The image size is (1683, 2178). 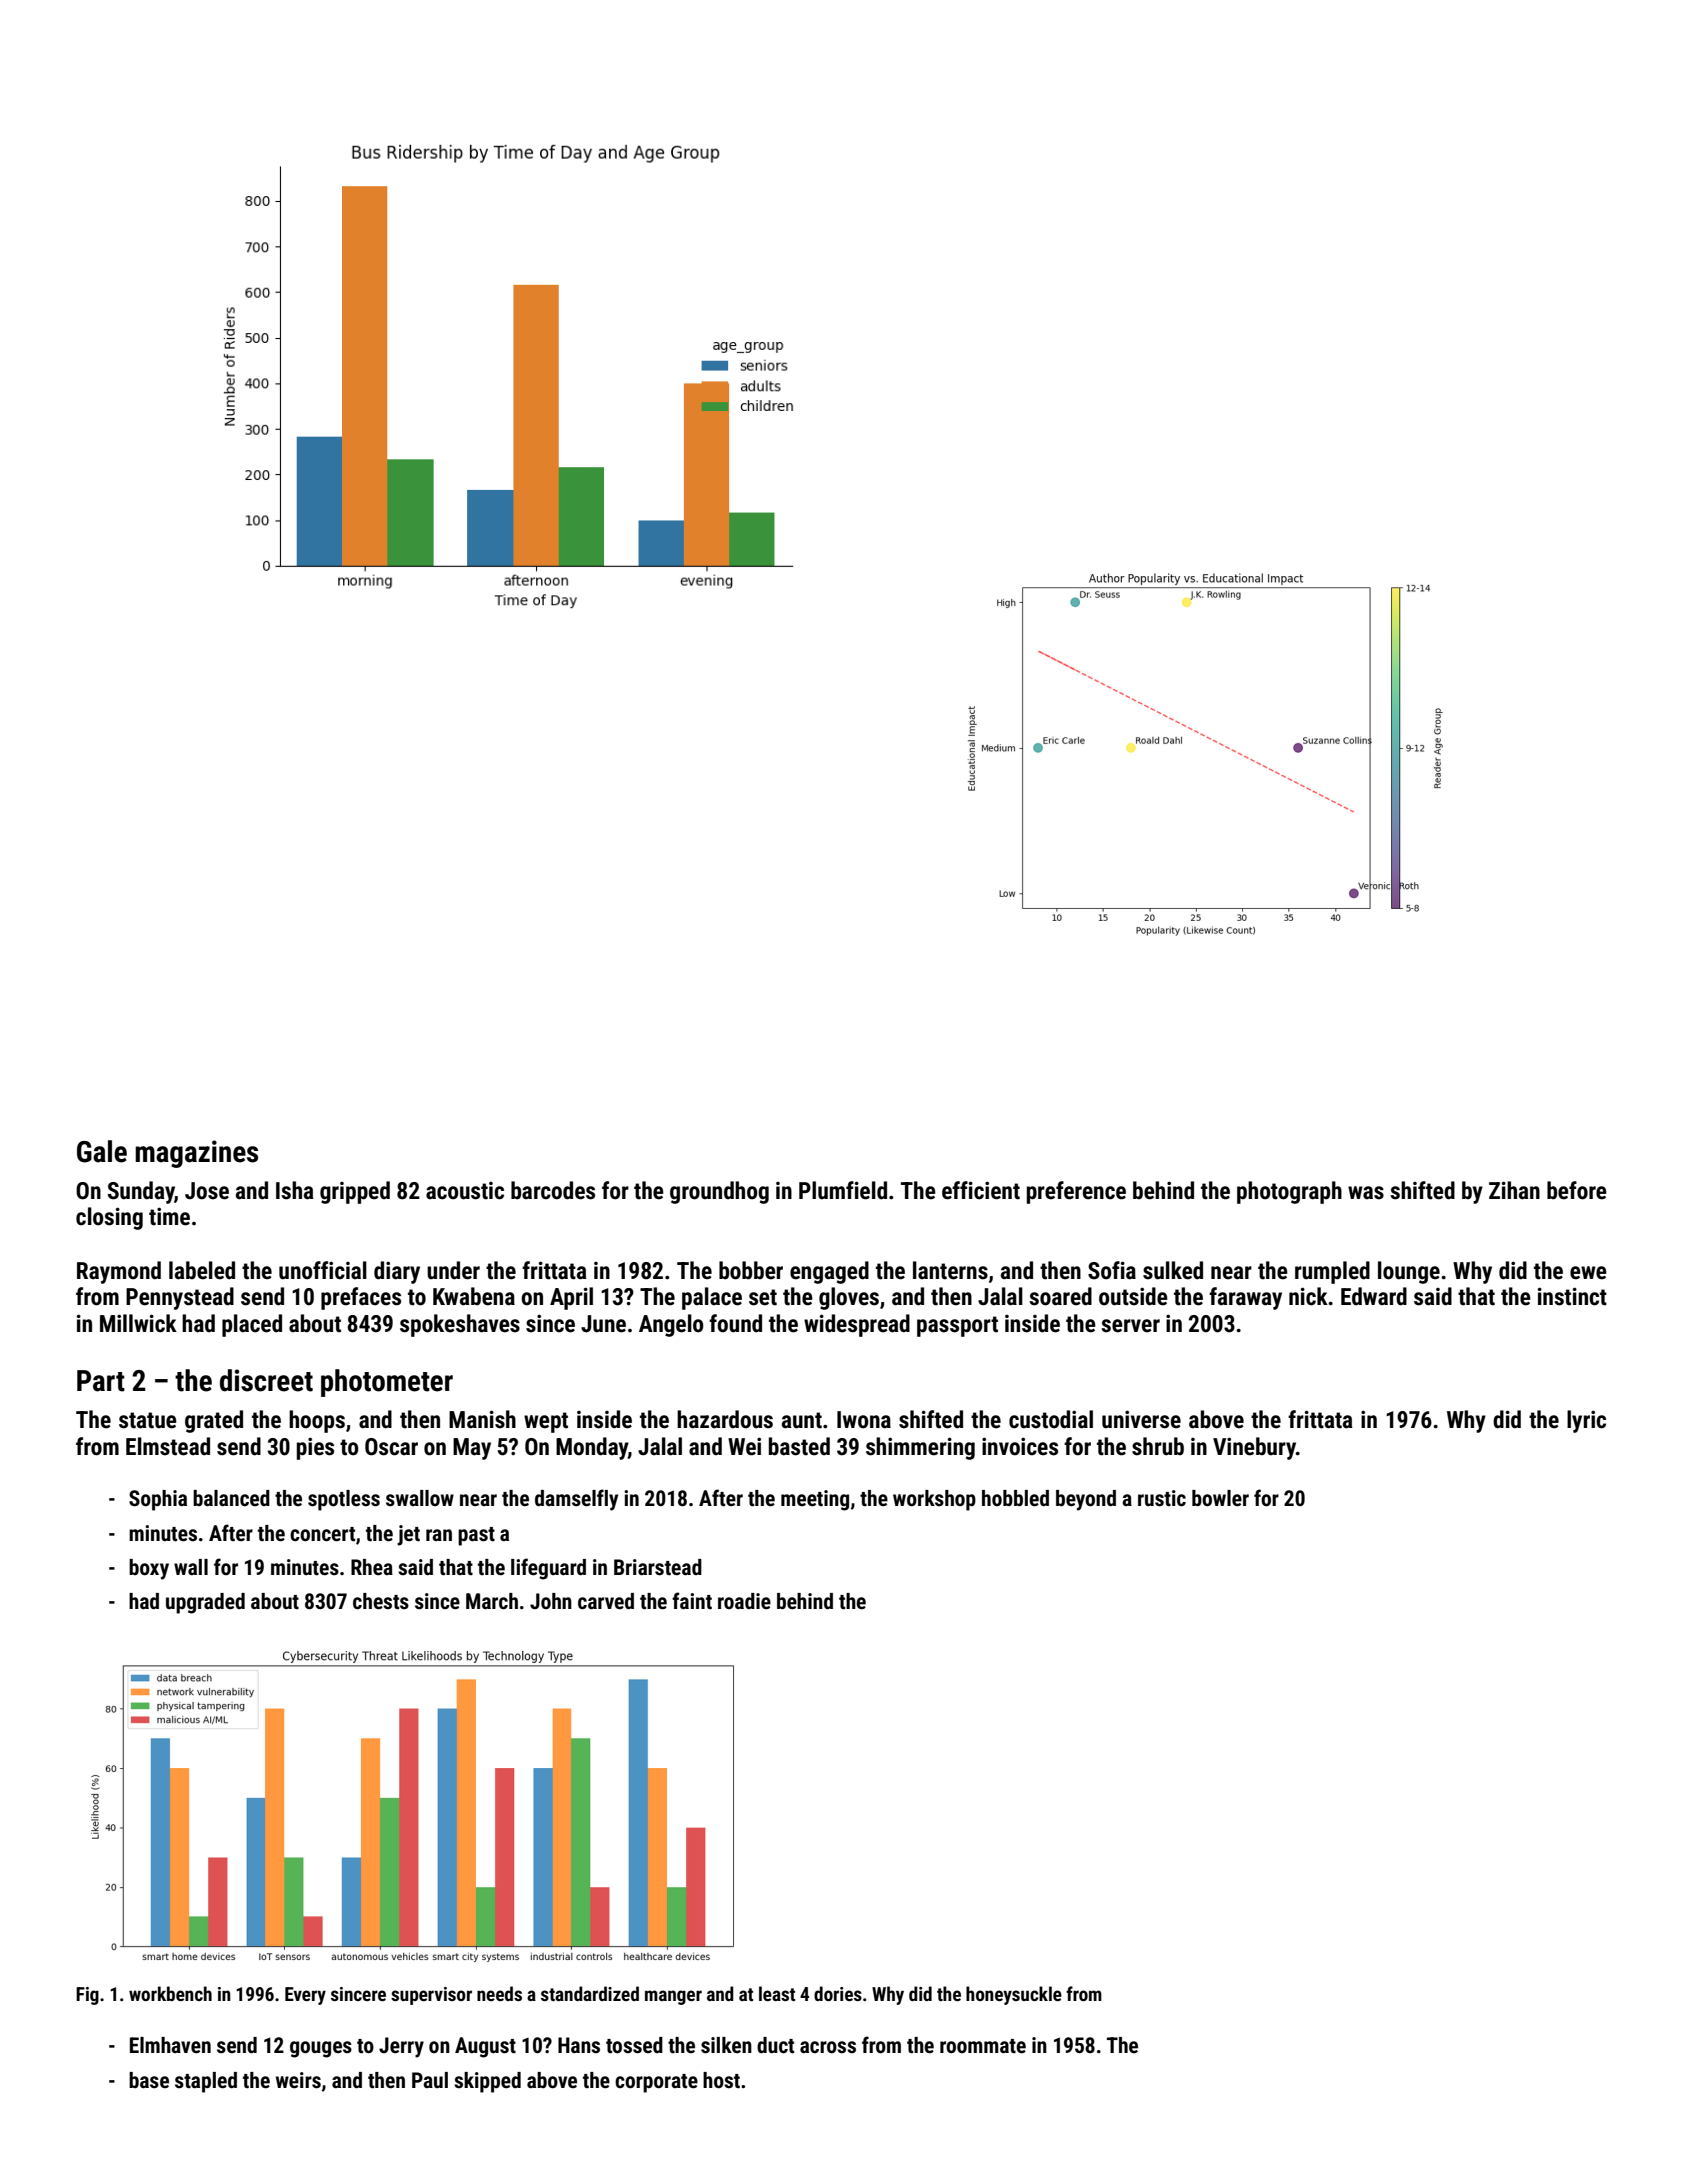 I want to click on faint, so click(x=692, y=1600).
